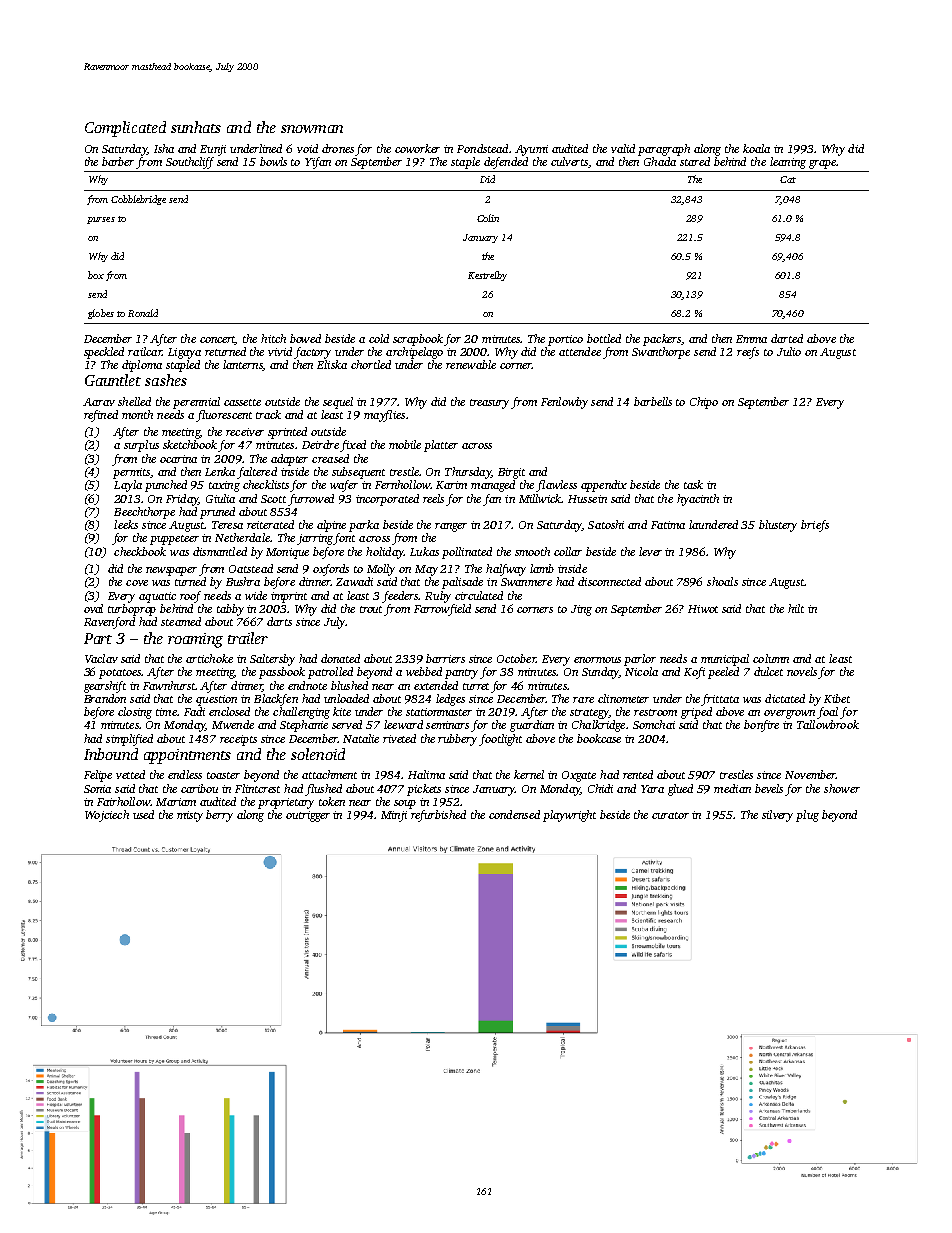  Describe the element at coordinates (660, 161) in the screenshot. I see `Ghada` at that location.
